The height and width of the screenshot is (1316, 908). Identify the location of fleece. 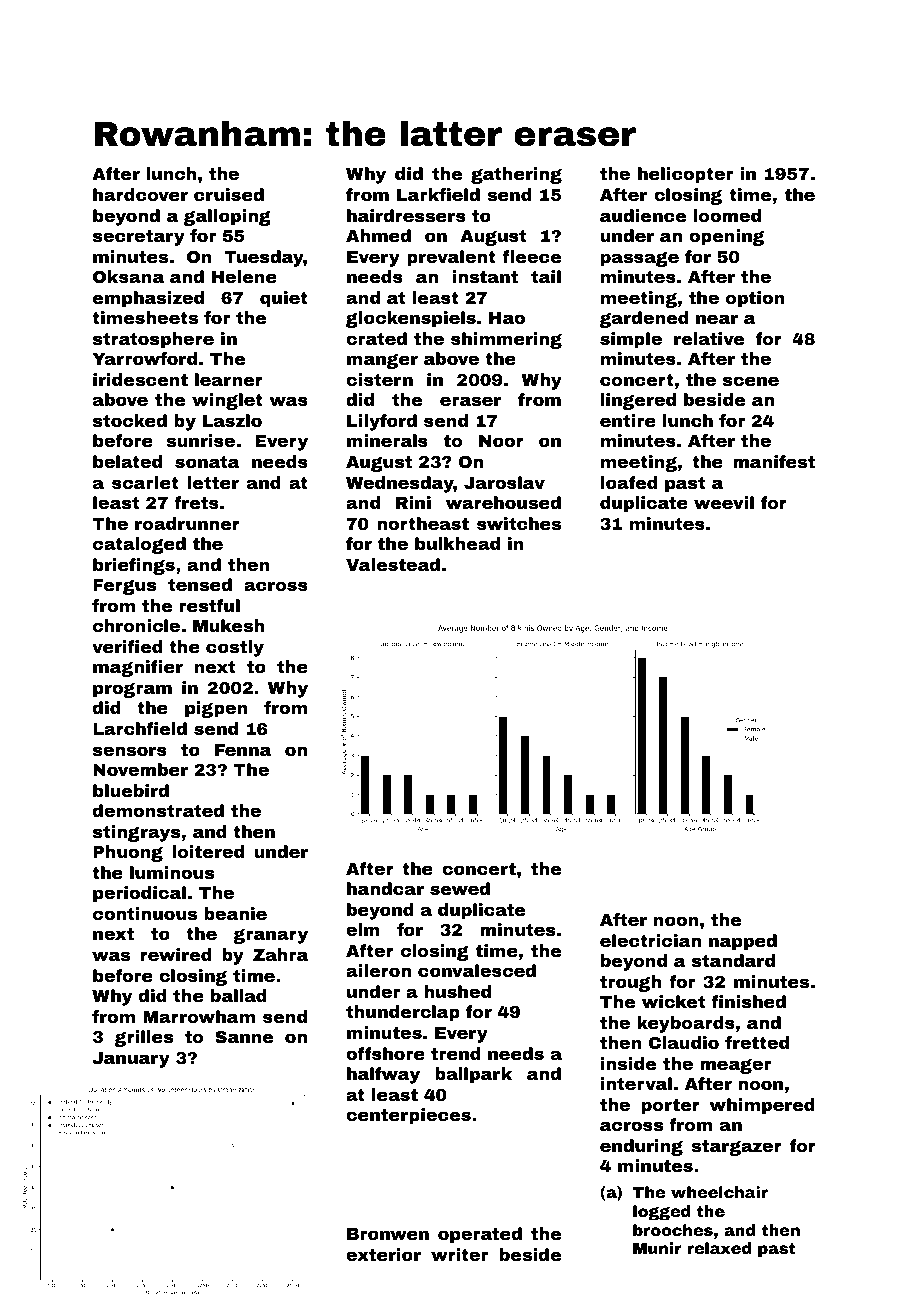
(531, 256).
